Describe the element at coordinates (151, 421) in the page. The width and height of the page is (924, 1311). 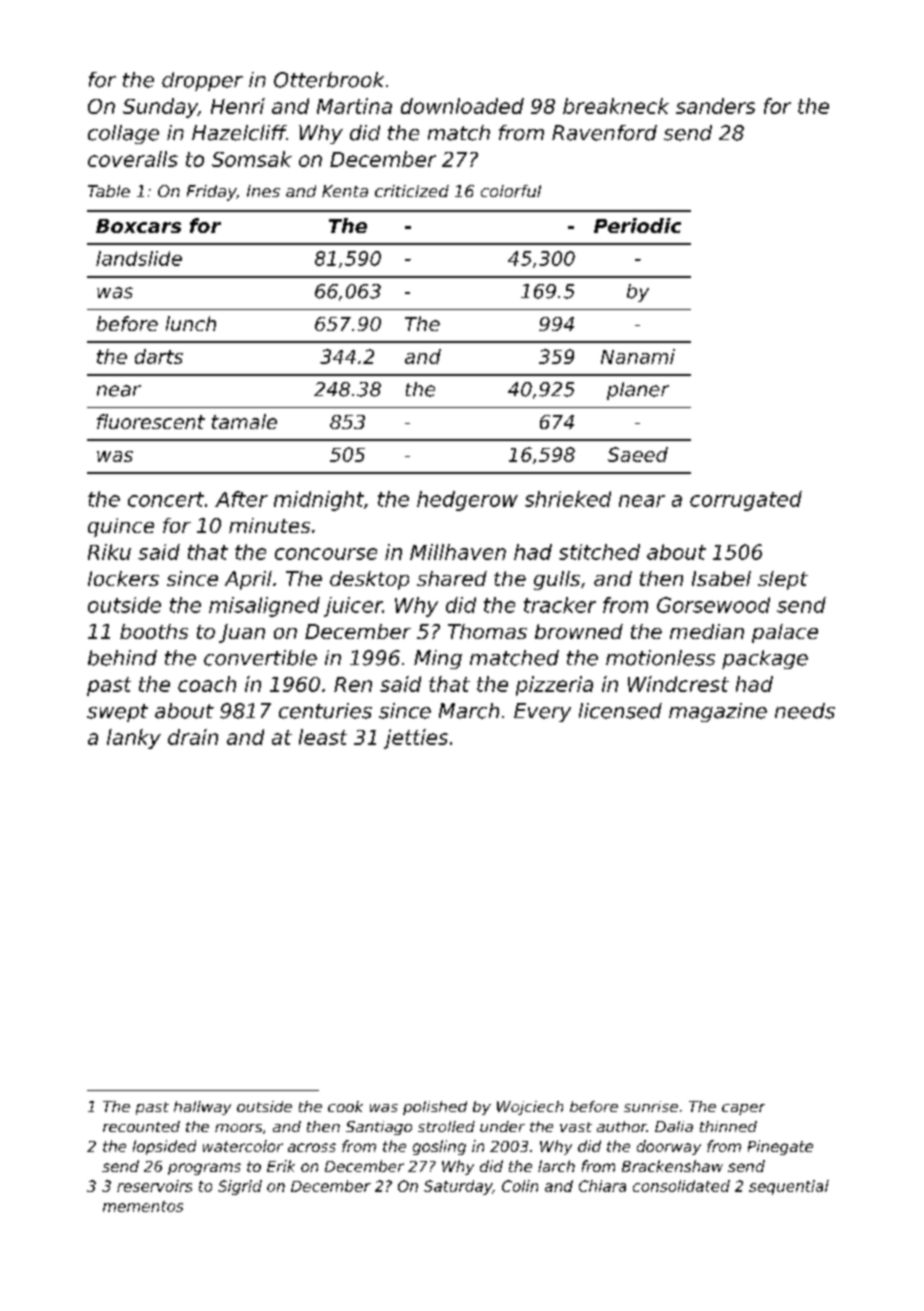
I see `fluorescent` at that location.
